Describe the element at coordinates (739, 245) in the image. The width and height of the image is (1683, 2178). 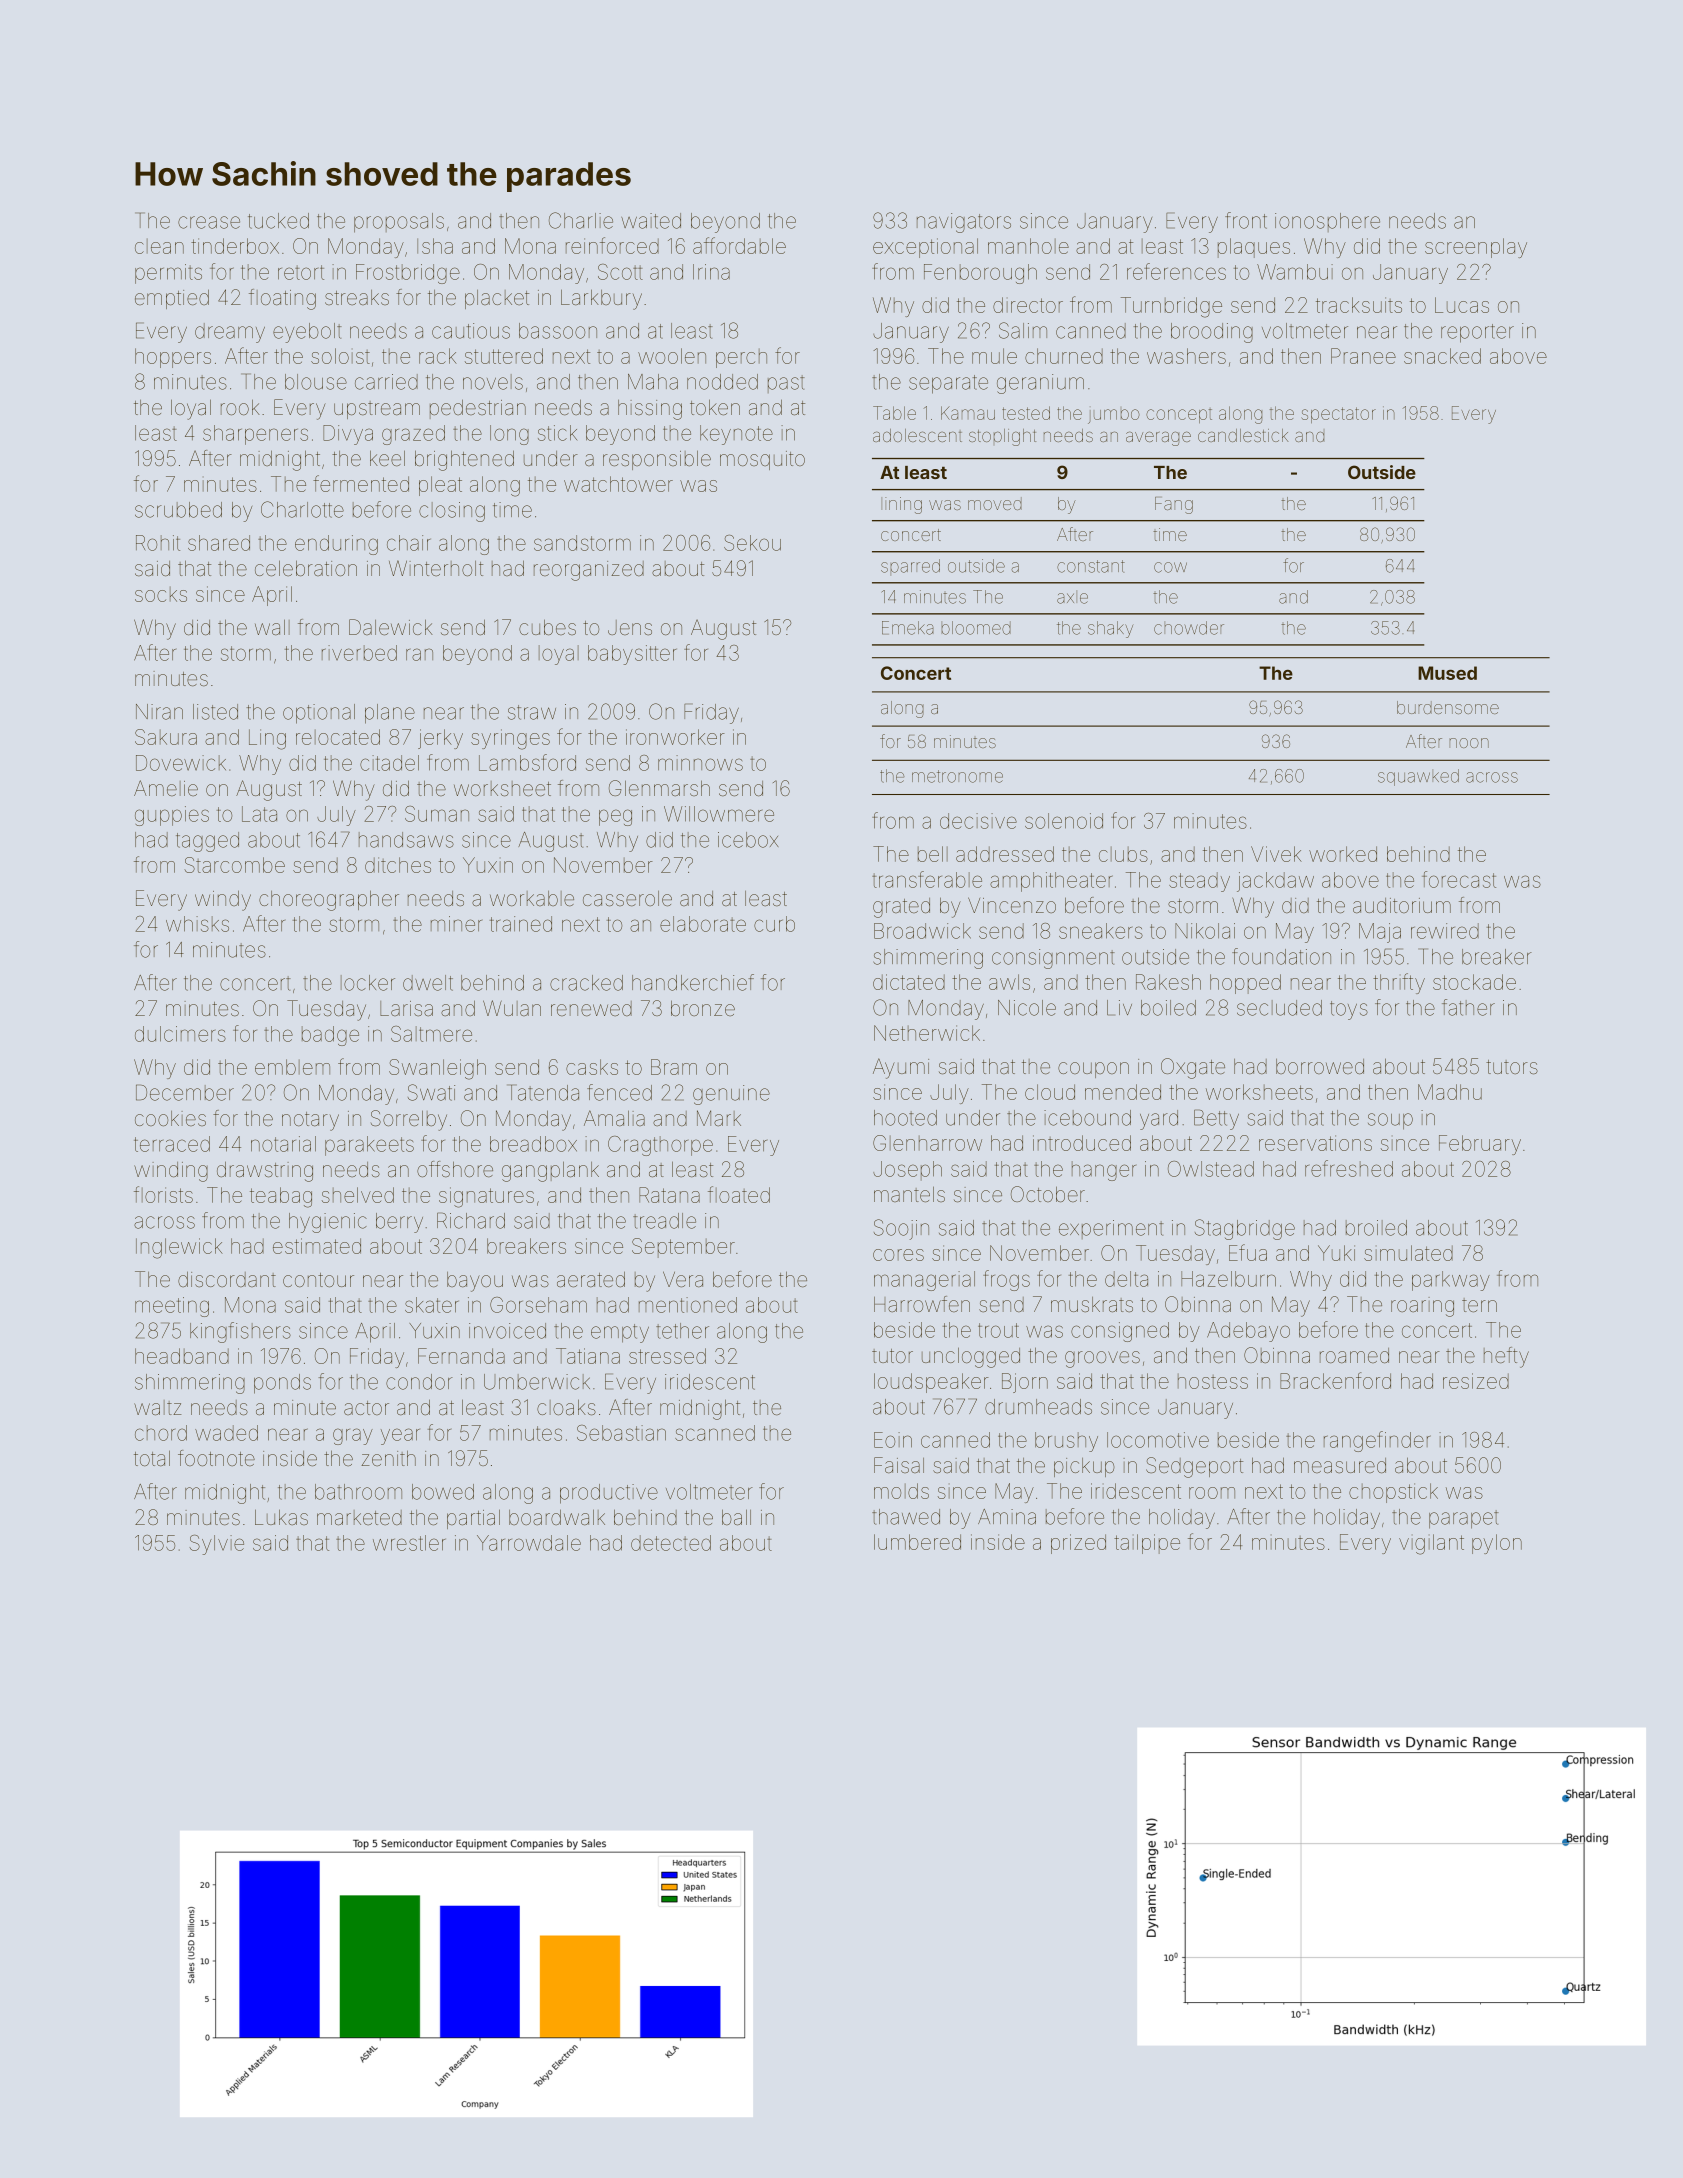
I see `affordable` at that location.
